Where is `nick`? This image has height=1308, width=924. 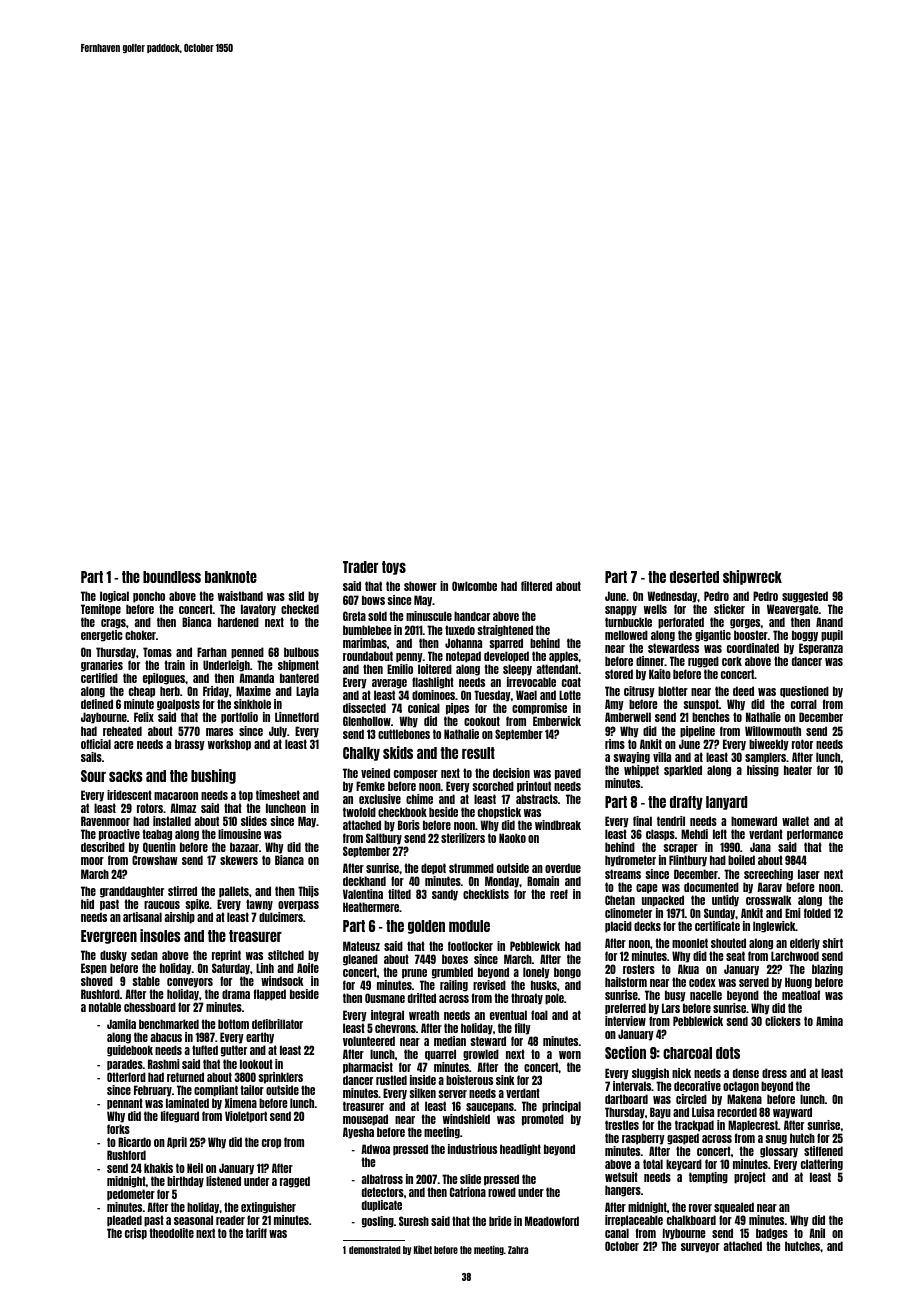 nick is located at coordinates (681, 1073).
